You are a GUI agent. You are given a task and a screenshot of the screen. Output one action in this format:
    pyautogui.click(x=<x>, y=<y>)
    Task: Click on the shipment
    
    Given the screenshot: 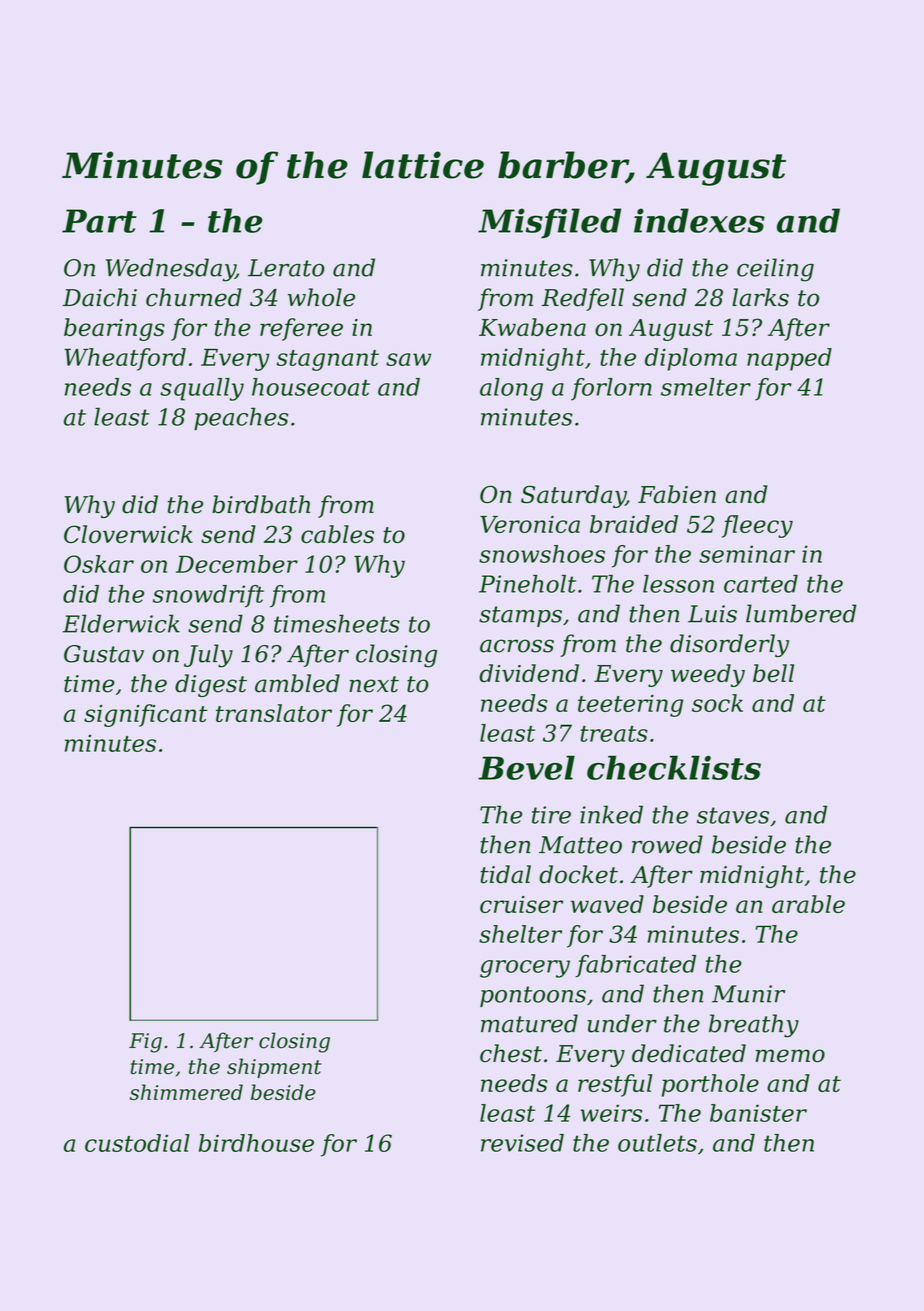 What is the action you would take?
    pyautogui.click(x=274, y=1068)
